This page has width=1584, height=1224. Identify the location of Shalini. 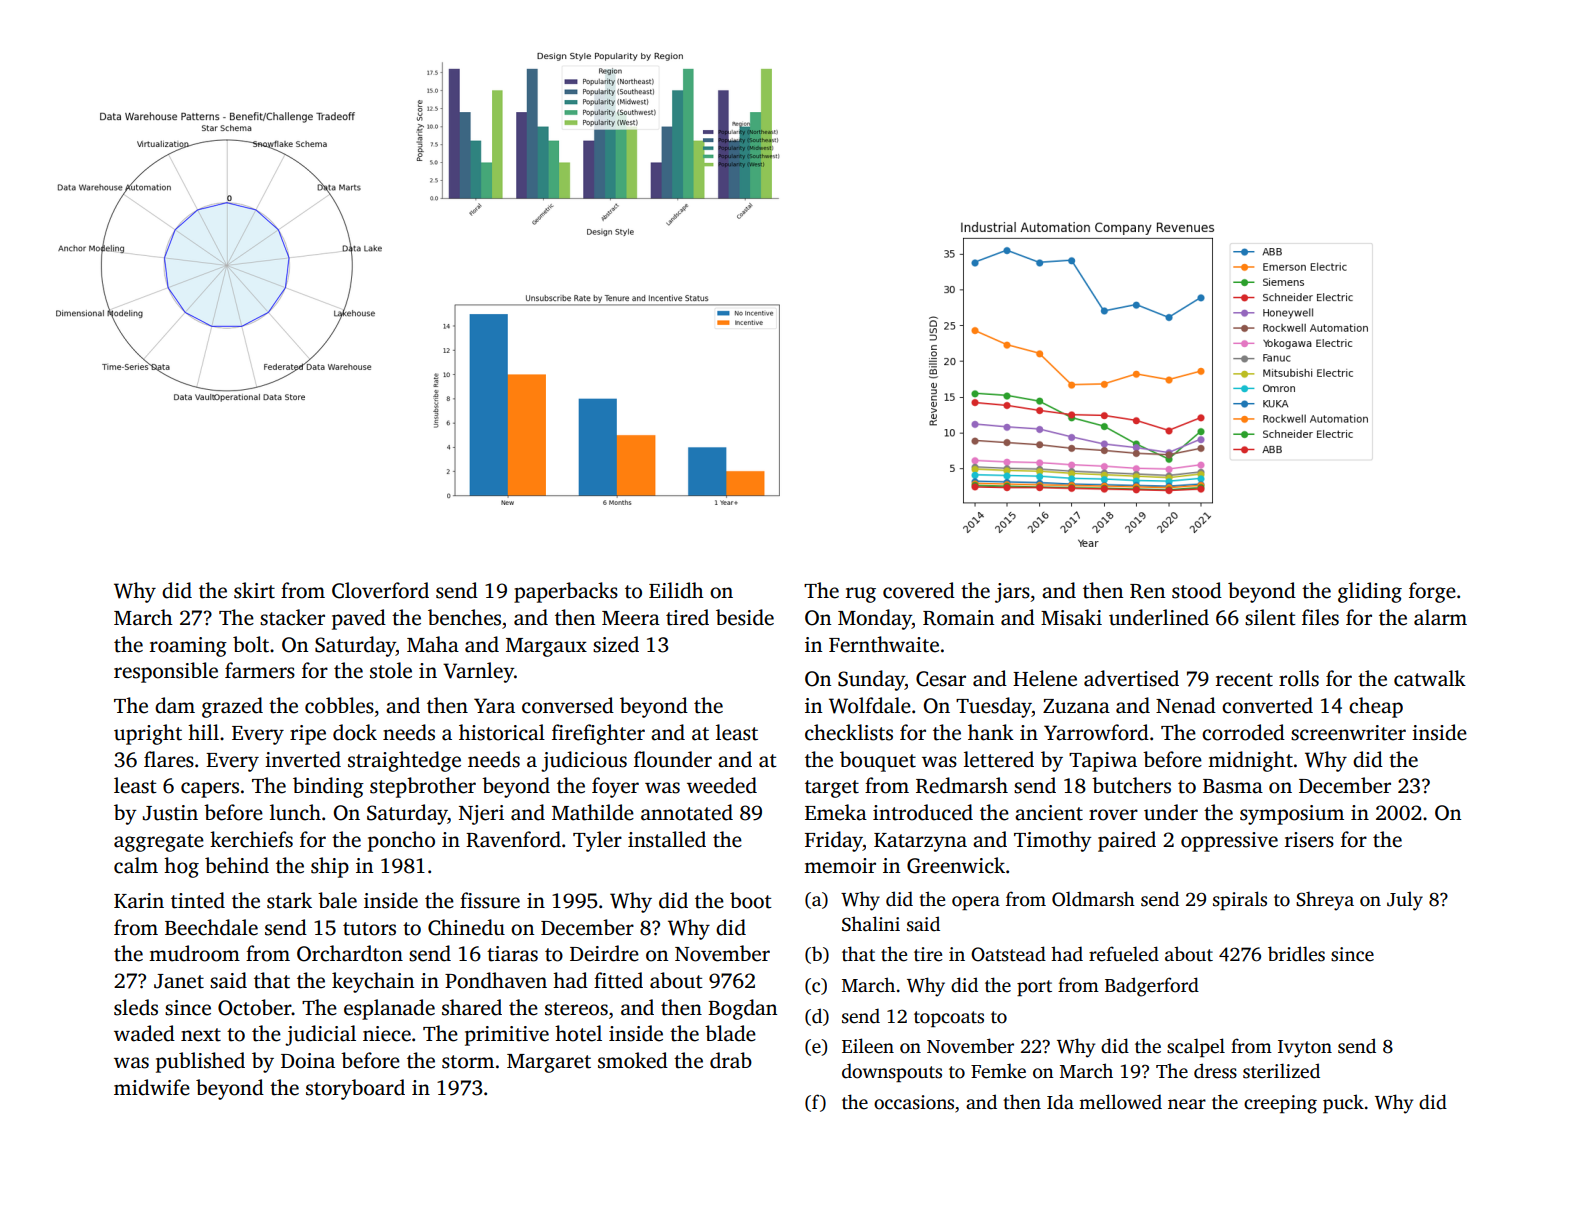
(871, 924).
